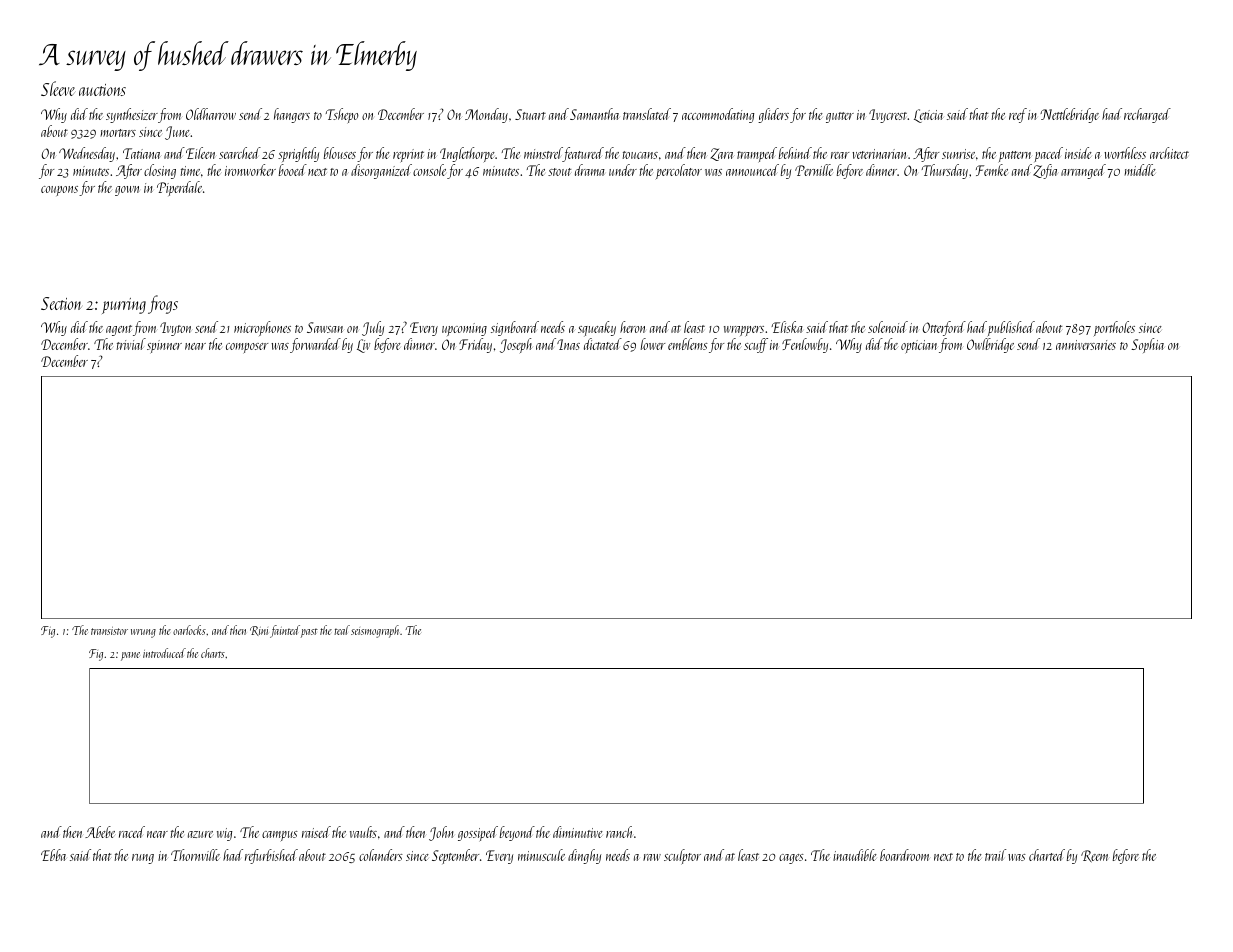 This page has width=1233, height=952. I want to click on Zara, so click(722, 154).
